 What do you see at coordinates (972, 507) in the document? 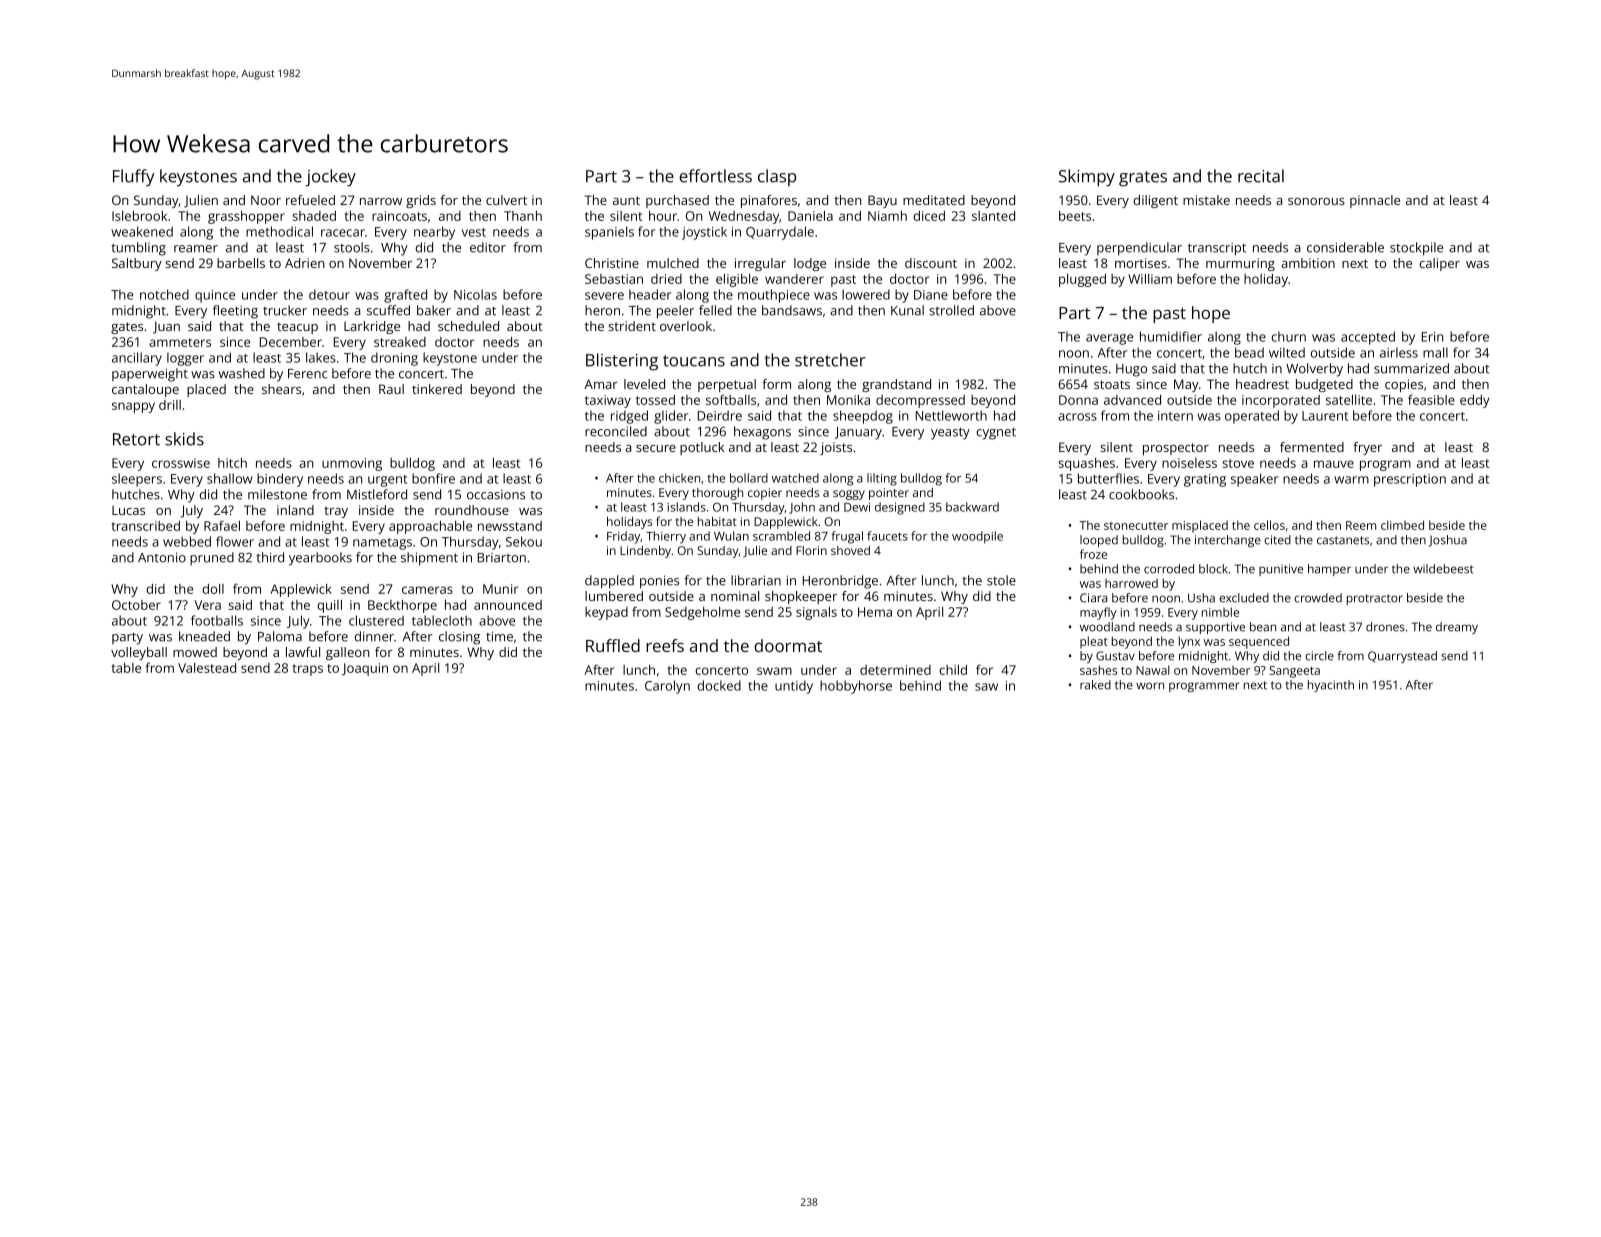
I see `backward` at bounding box center [972, 507].
